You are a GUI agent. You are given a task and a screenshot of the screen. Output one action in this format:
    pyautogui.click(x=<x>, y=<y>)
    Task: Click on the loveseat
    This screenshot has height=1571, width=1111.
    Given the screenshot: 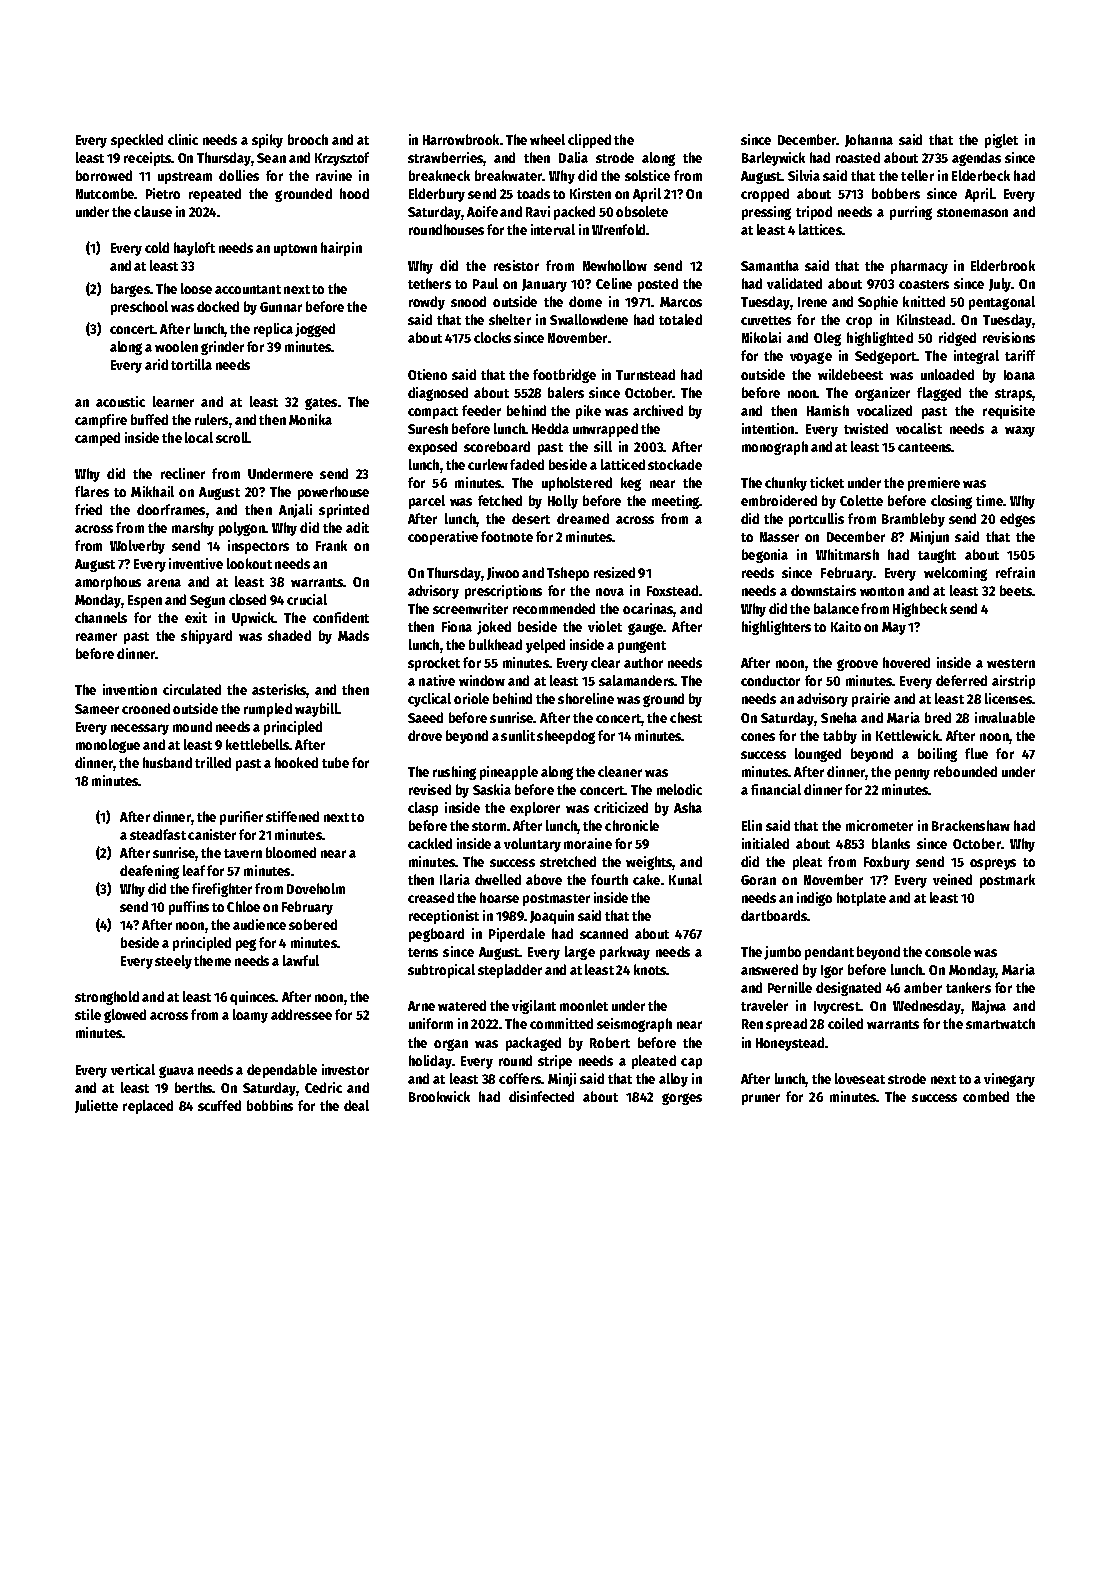 What is the action you would take?
    pyautogui.click(x=860, y=1078)
